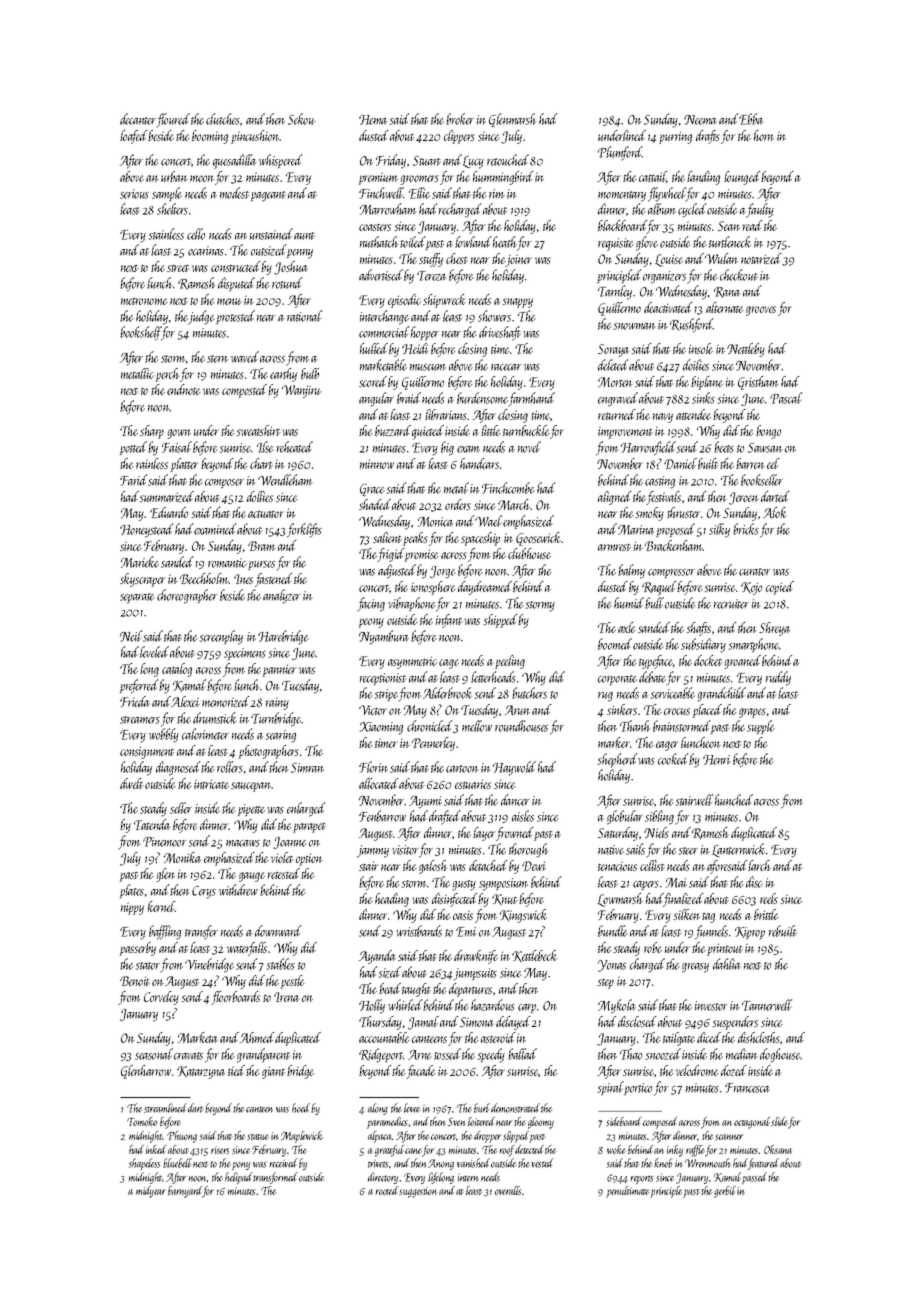 This document has width=924, height=1308. I want to click on passed, so click(754, 1178).
